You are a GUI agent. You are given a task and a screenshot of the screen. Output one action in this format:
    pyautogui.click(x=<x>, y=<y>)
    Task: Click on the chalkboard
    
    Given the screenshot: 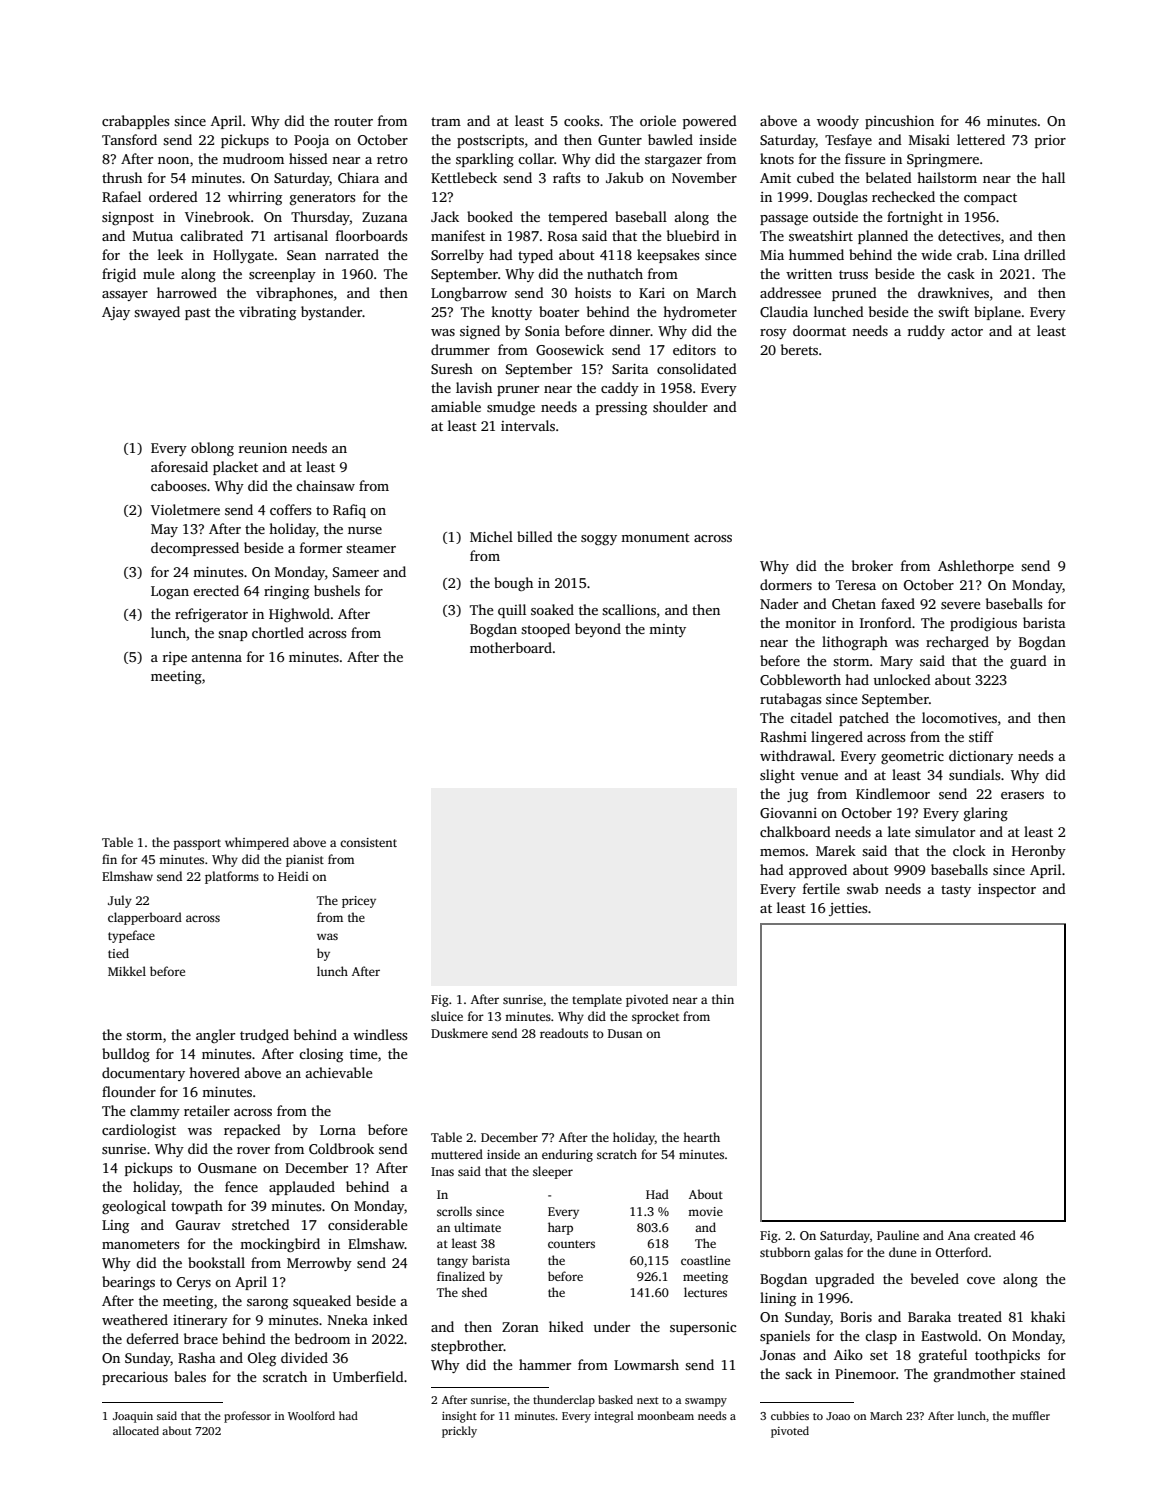 What is the action you would take?
    pyautogui.click(x=795, y=831)
